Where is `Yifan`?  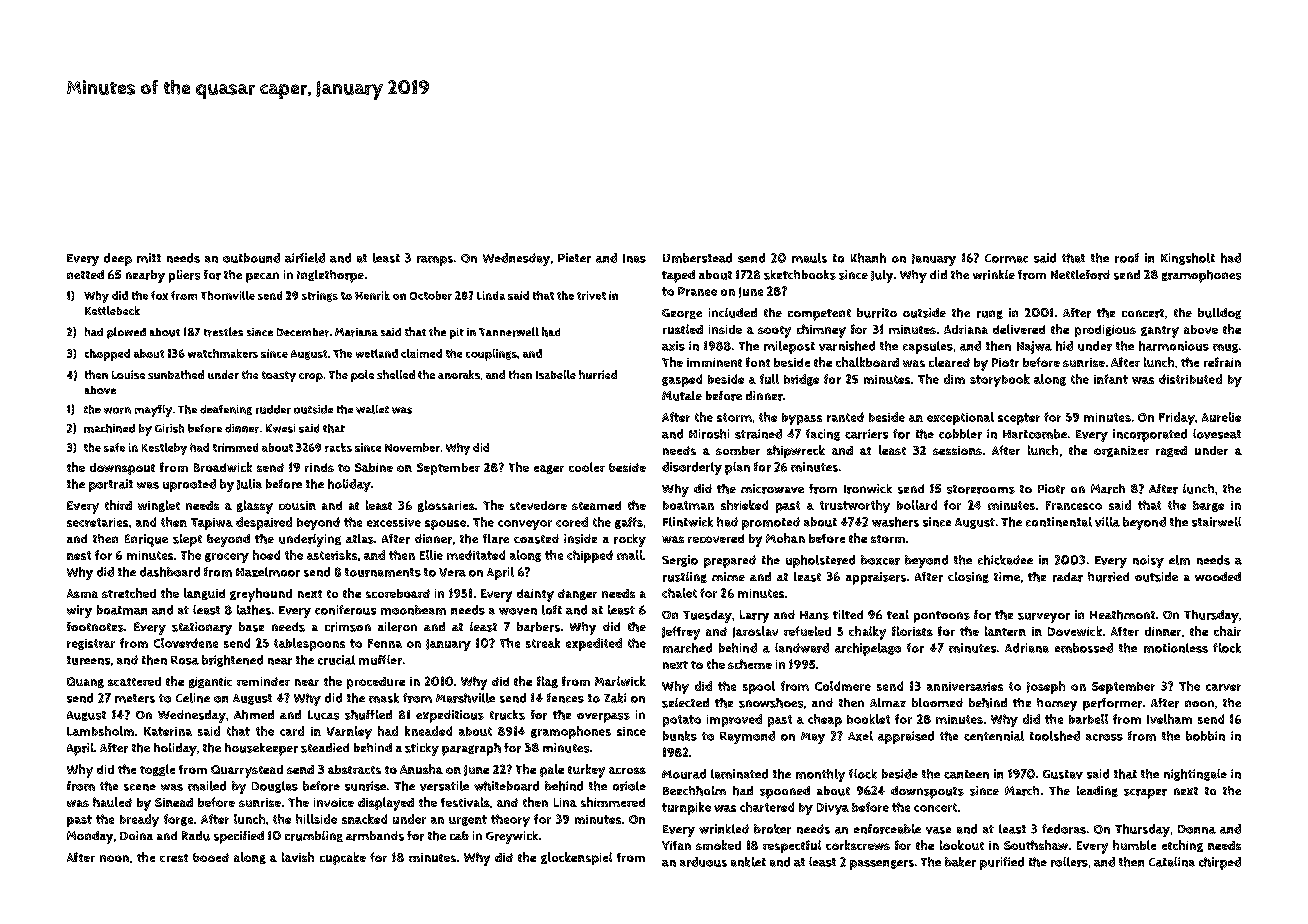 Yifan is located at coordinates (676, 845).
